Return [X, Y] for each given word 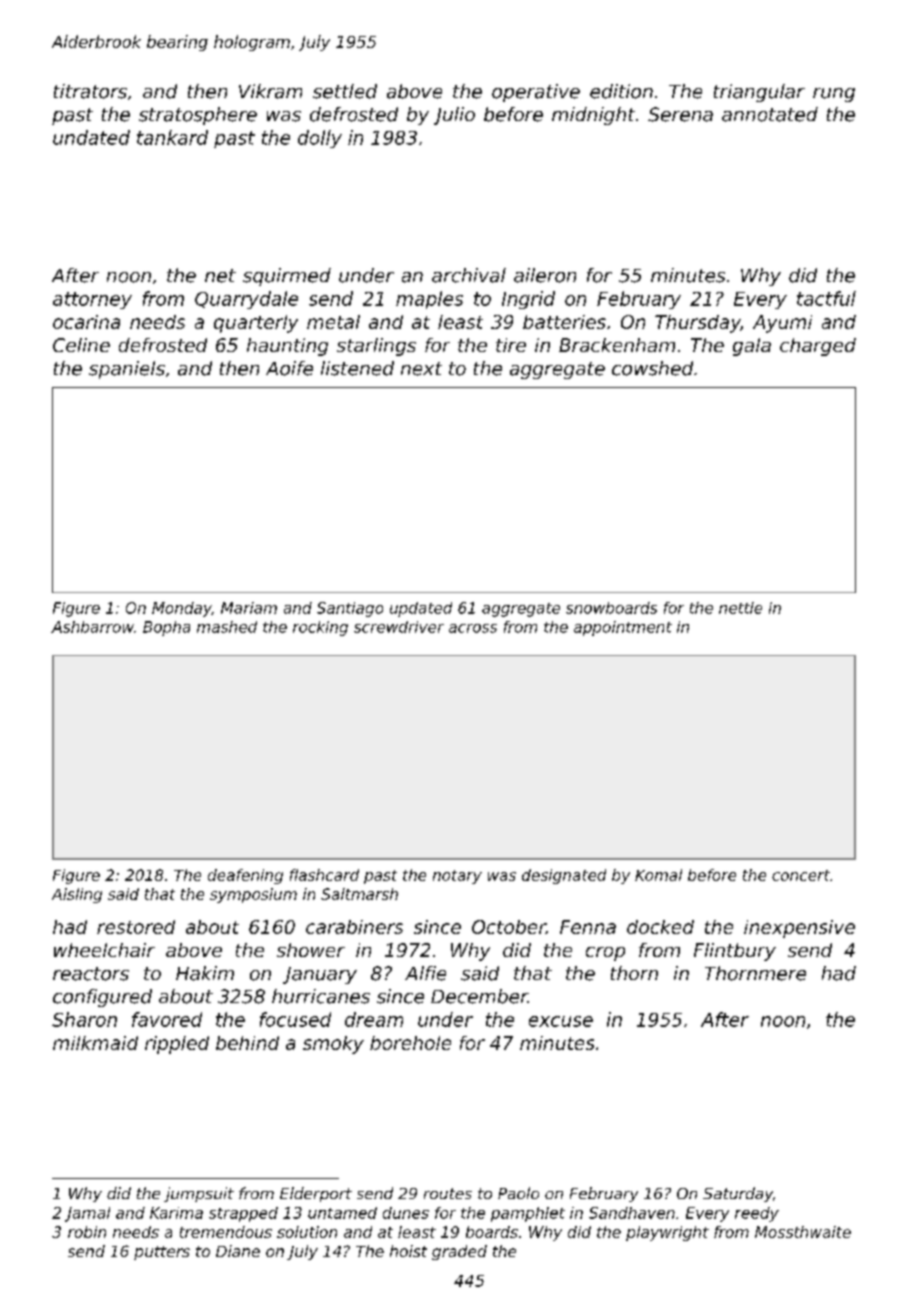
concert [801, 875]
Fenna [588, 927]
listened [357, 368]
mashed [227, 627]
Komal [658, 875]
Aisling [77, 895]
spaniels [127, 370]
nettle [740, 608]
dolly [320, 139]
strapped [243, 1214]
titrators [90, 91]
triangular [759, 93]
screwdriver [399, 627]
